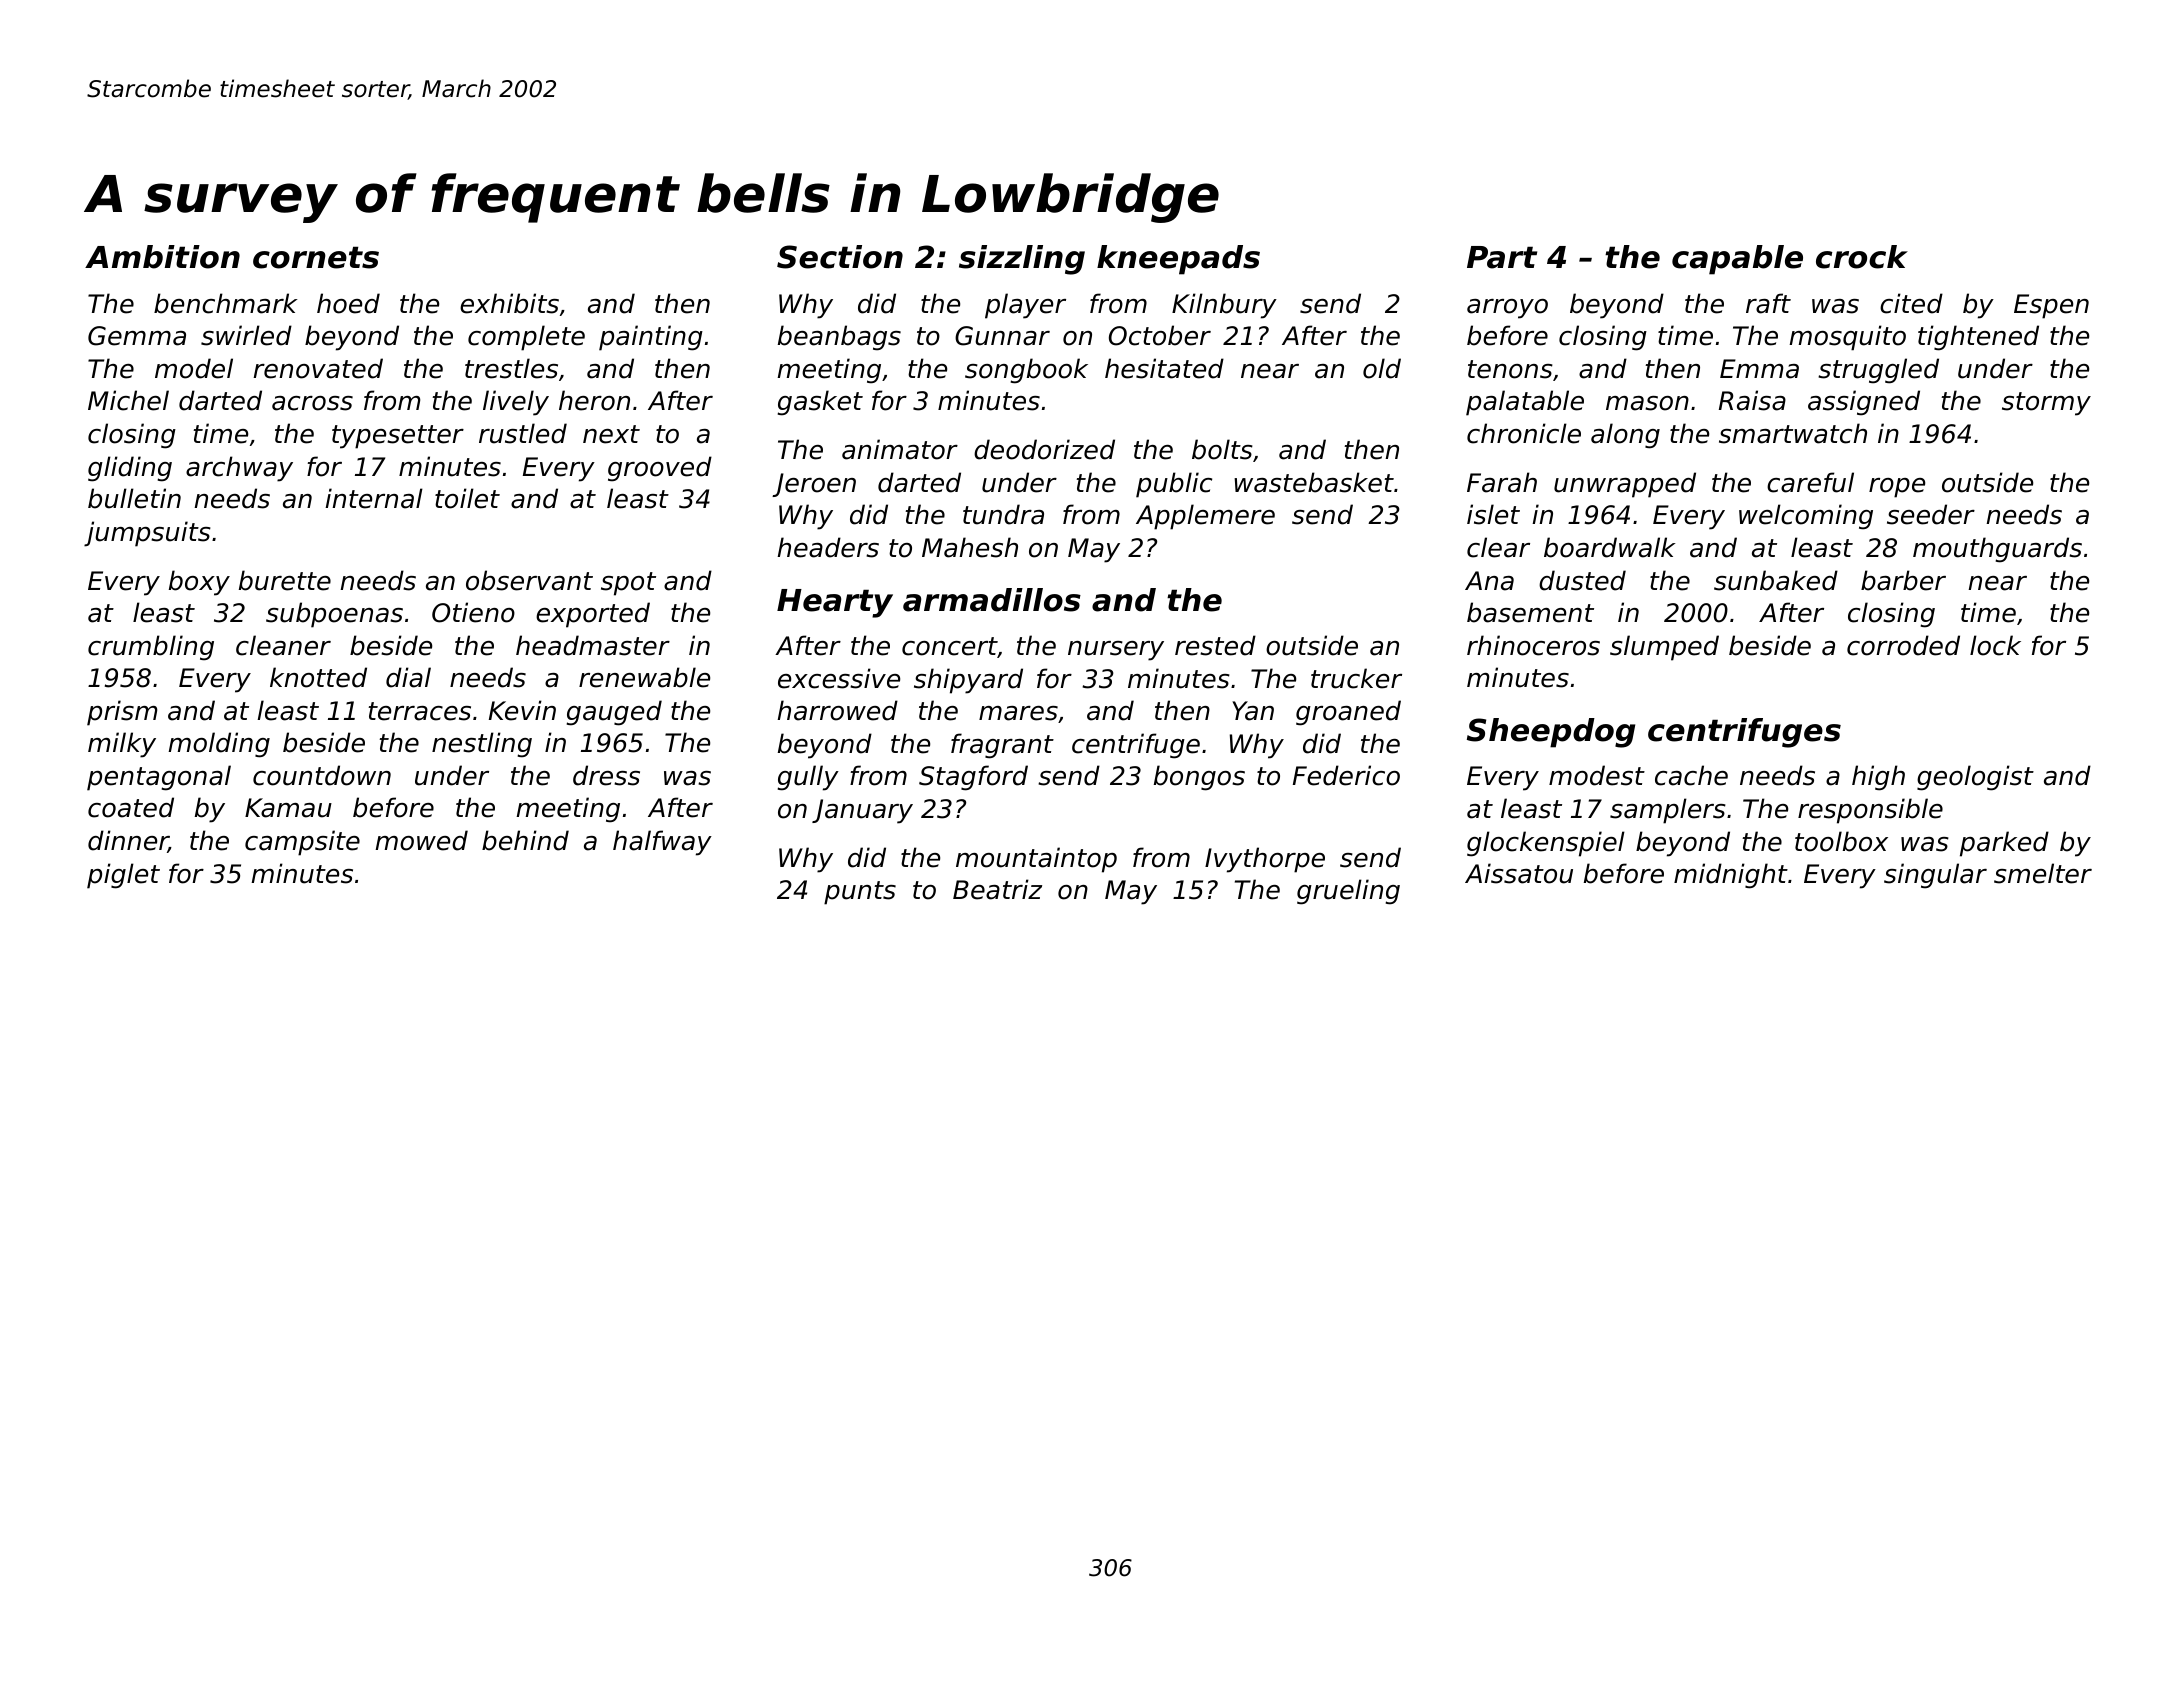  I want to click on piglet, so click(123, 876).
